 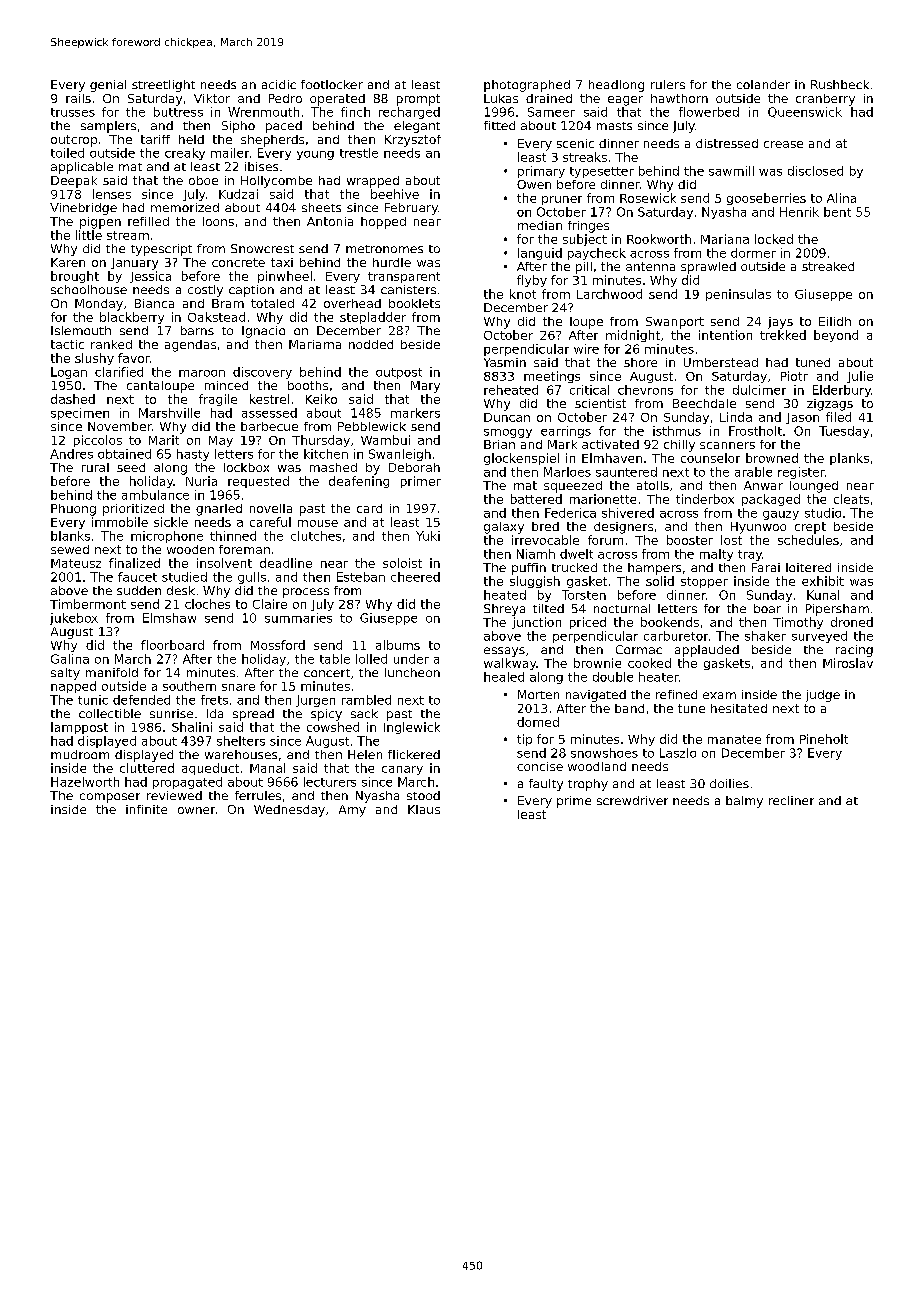 What do you see at coordinates (154, 303) in the screenshot?
I see `Bianca` at bounding box center [154, 303].
